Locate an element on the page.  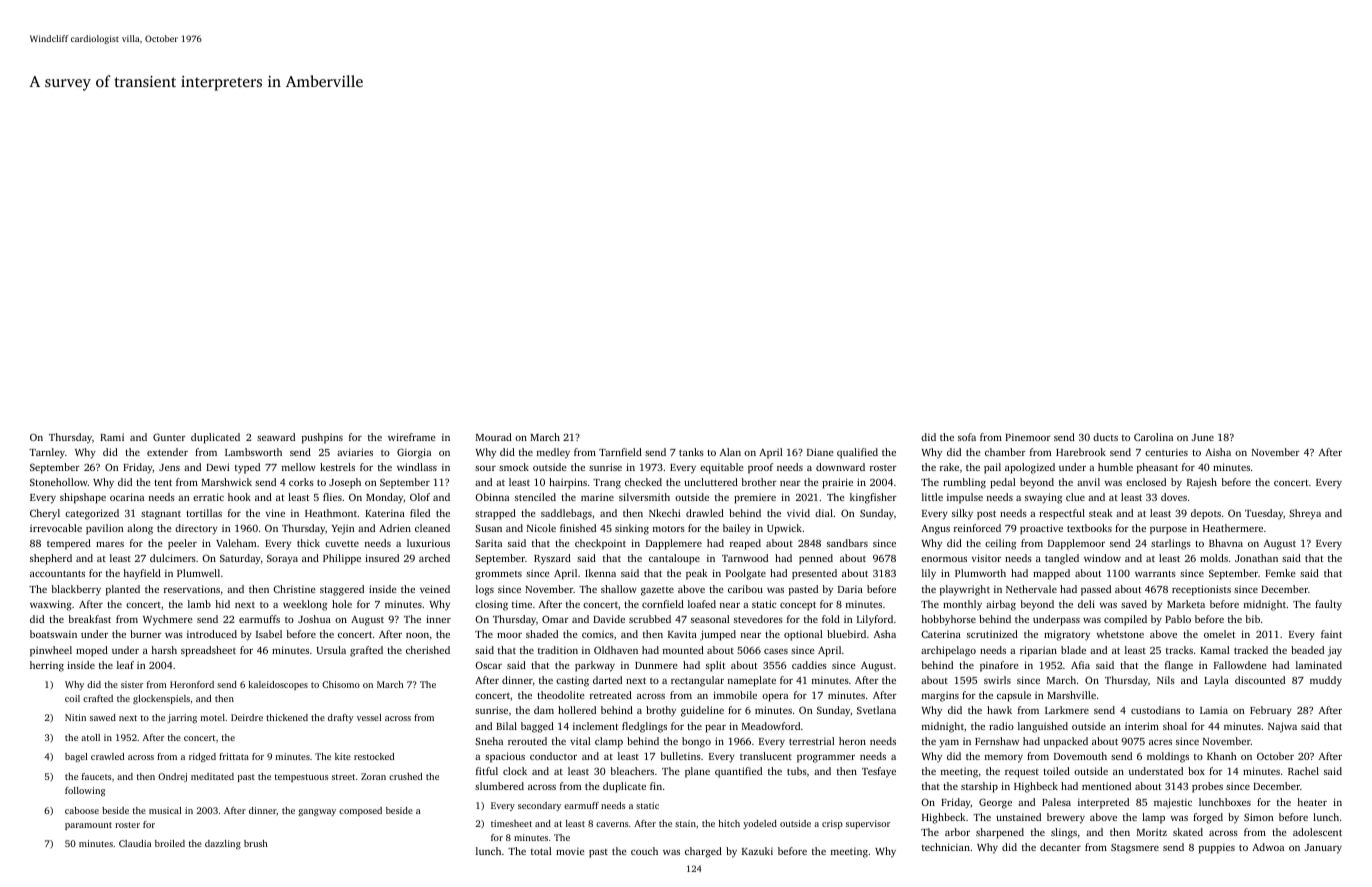
paramount is located at coordinates (88, 826).
